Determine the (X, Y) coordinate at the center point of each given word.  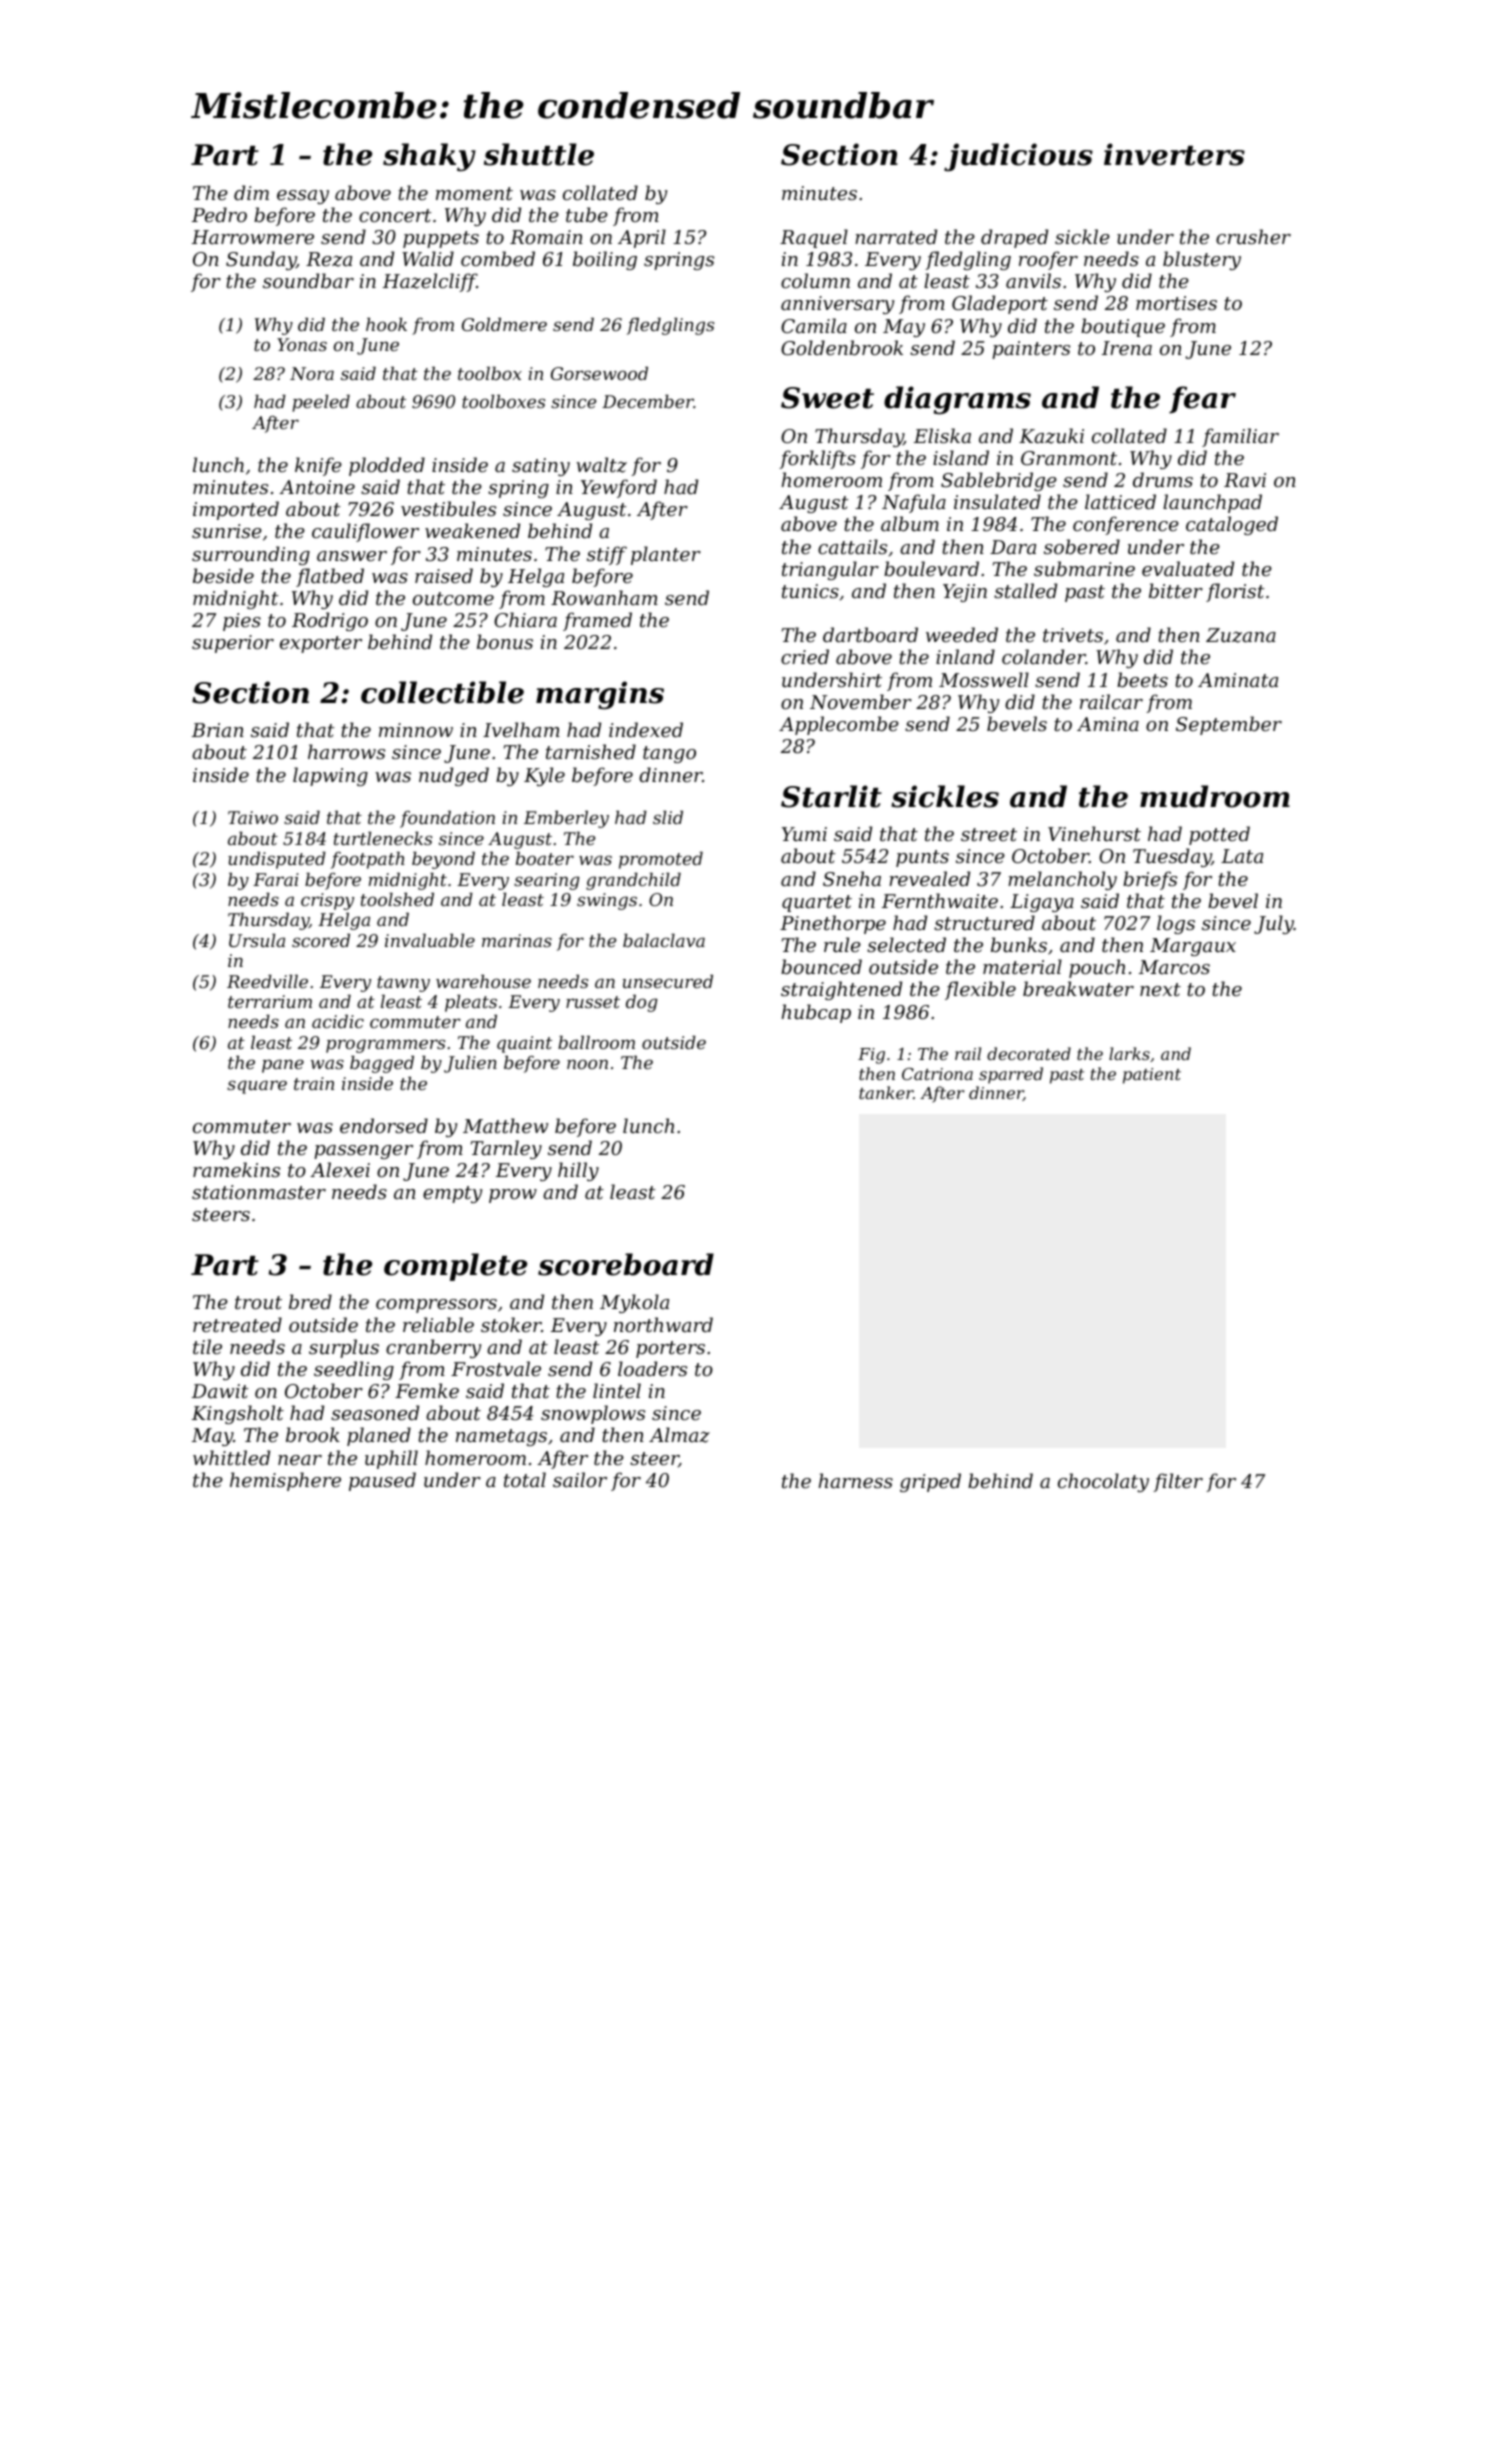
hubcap (816, 1013)
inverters (1174, 154)
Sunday (261, 260)
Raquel (814, 238)
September (1229, 725)
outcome (453, 598)
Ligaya (1042, 903)
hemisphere (285, 1481)
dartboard (870, 634)
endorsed (384, 1125)
